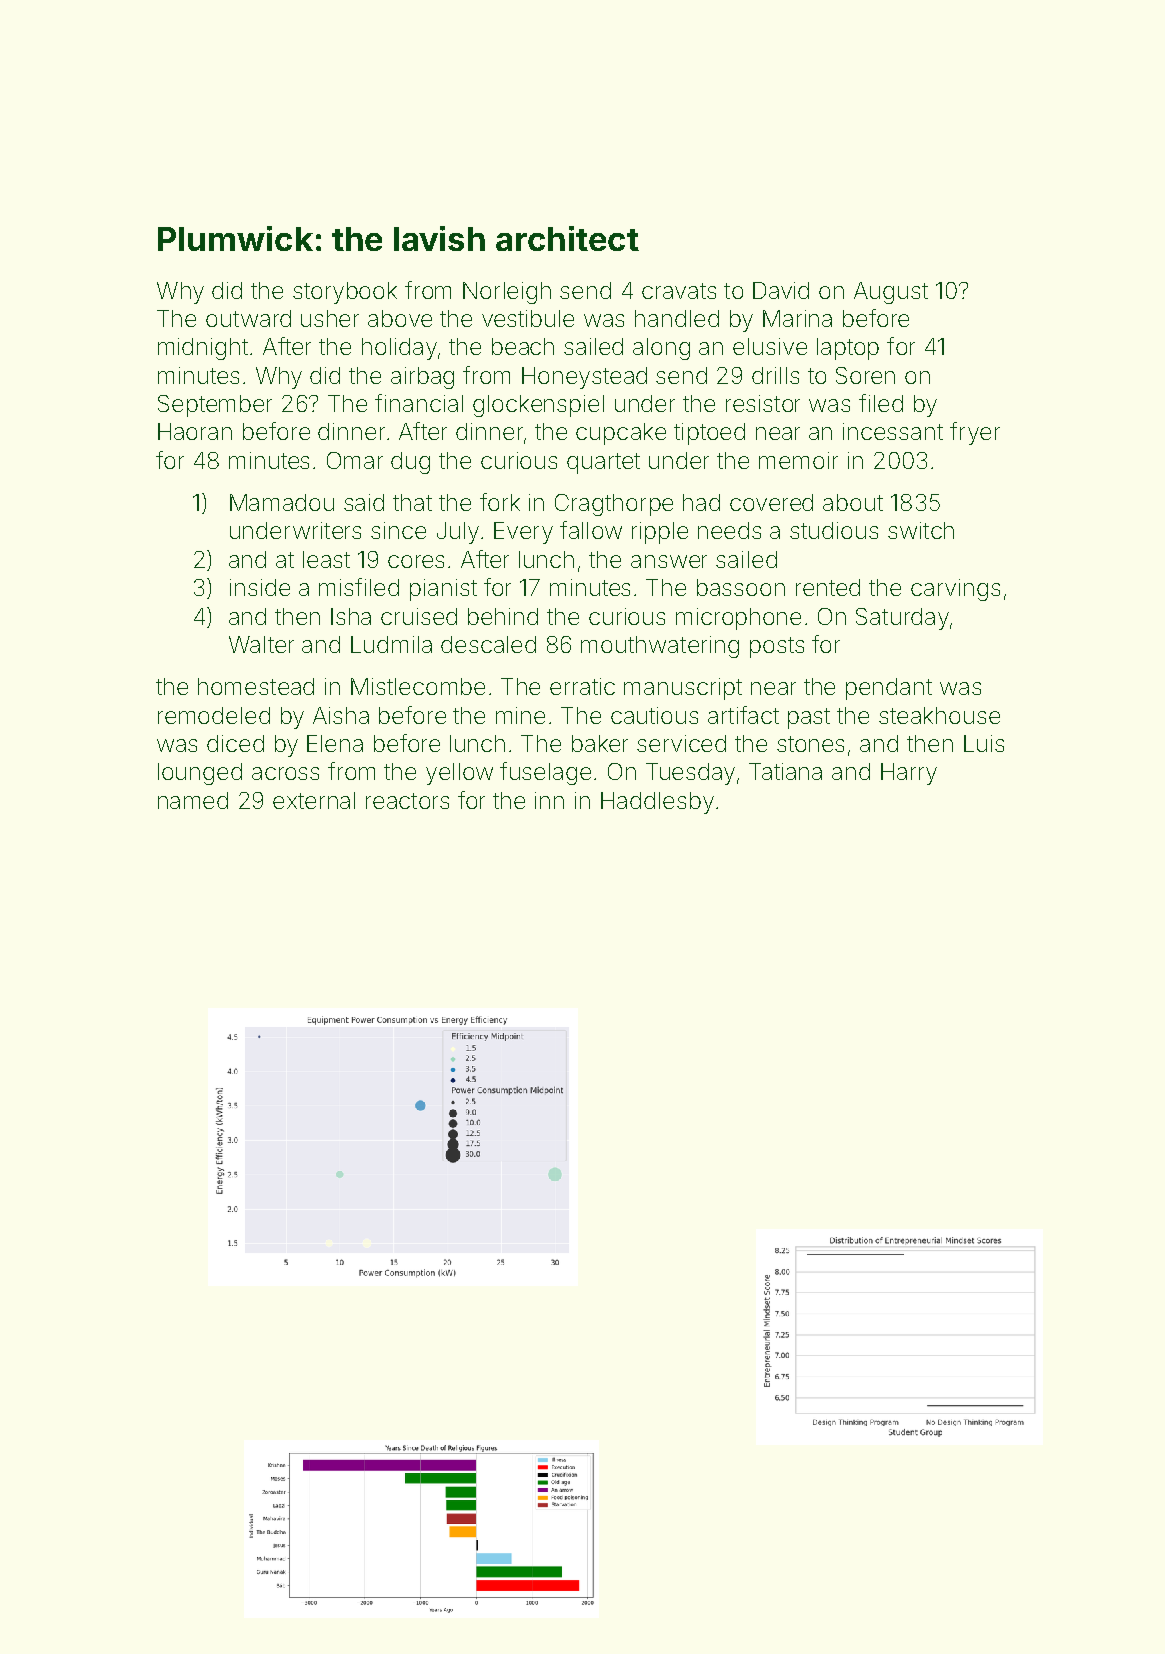  What do you see at coordinates (193, 800) in the page?
I see `named` at bounding box center [193, 800].
